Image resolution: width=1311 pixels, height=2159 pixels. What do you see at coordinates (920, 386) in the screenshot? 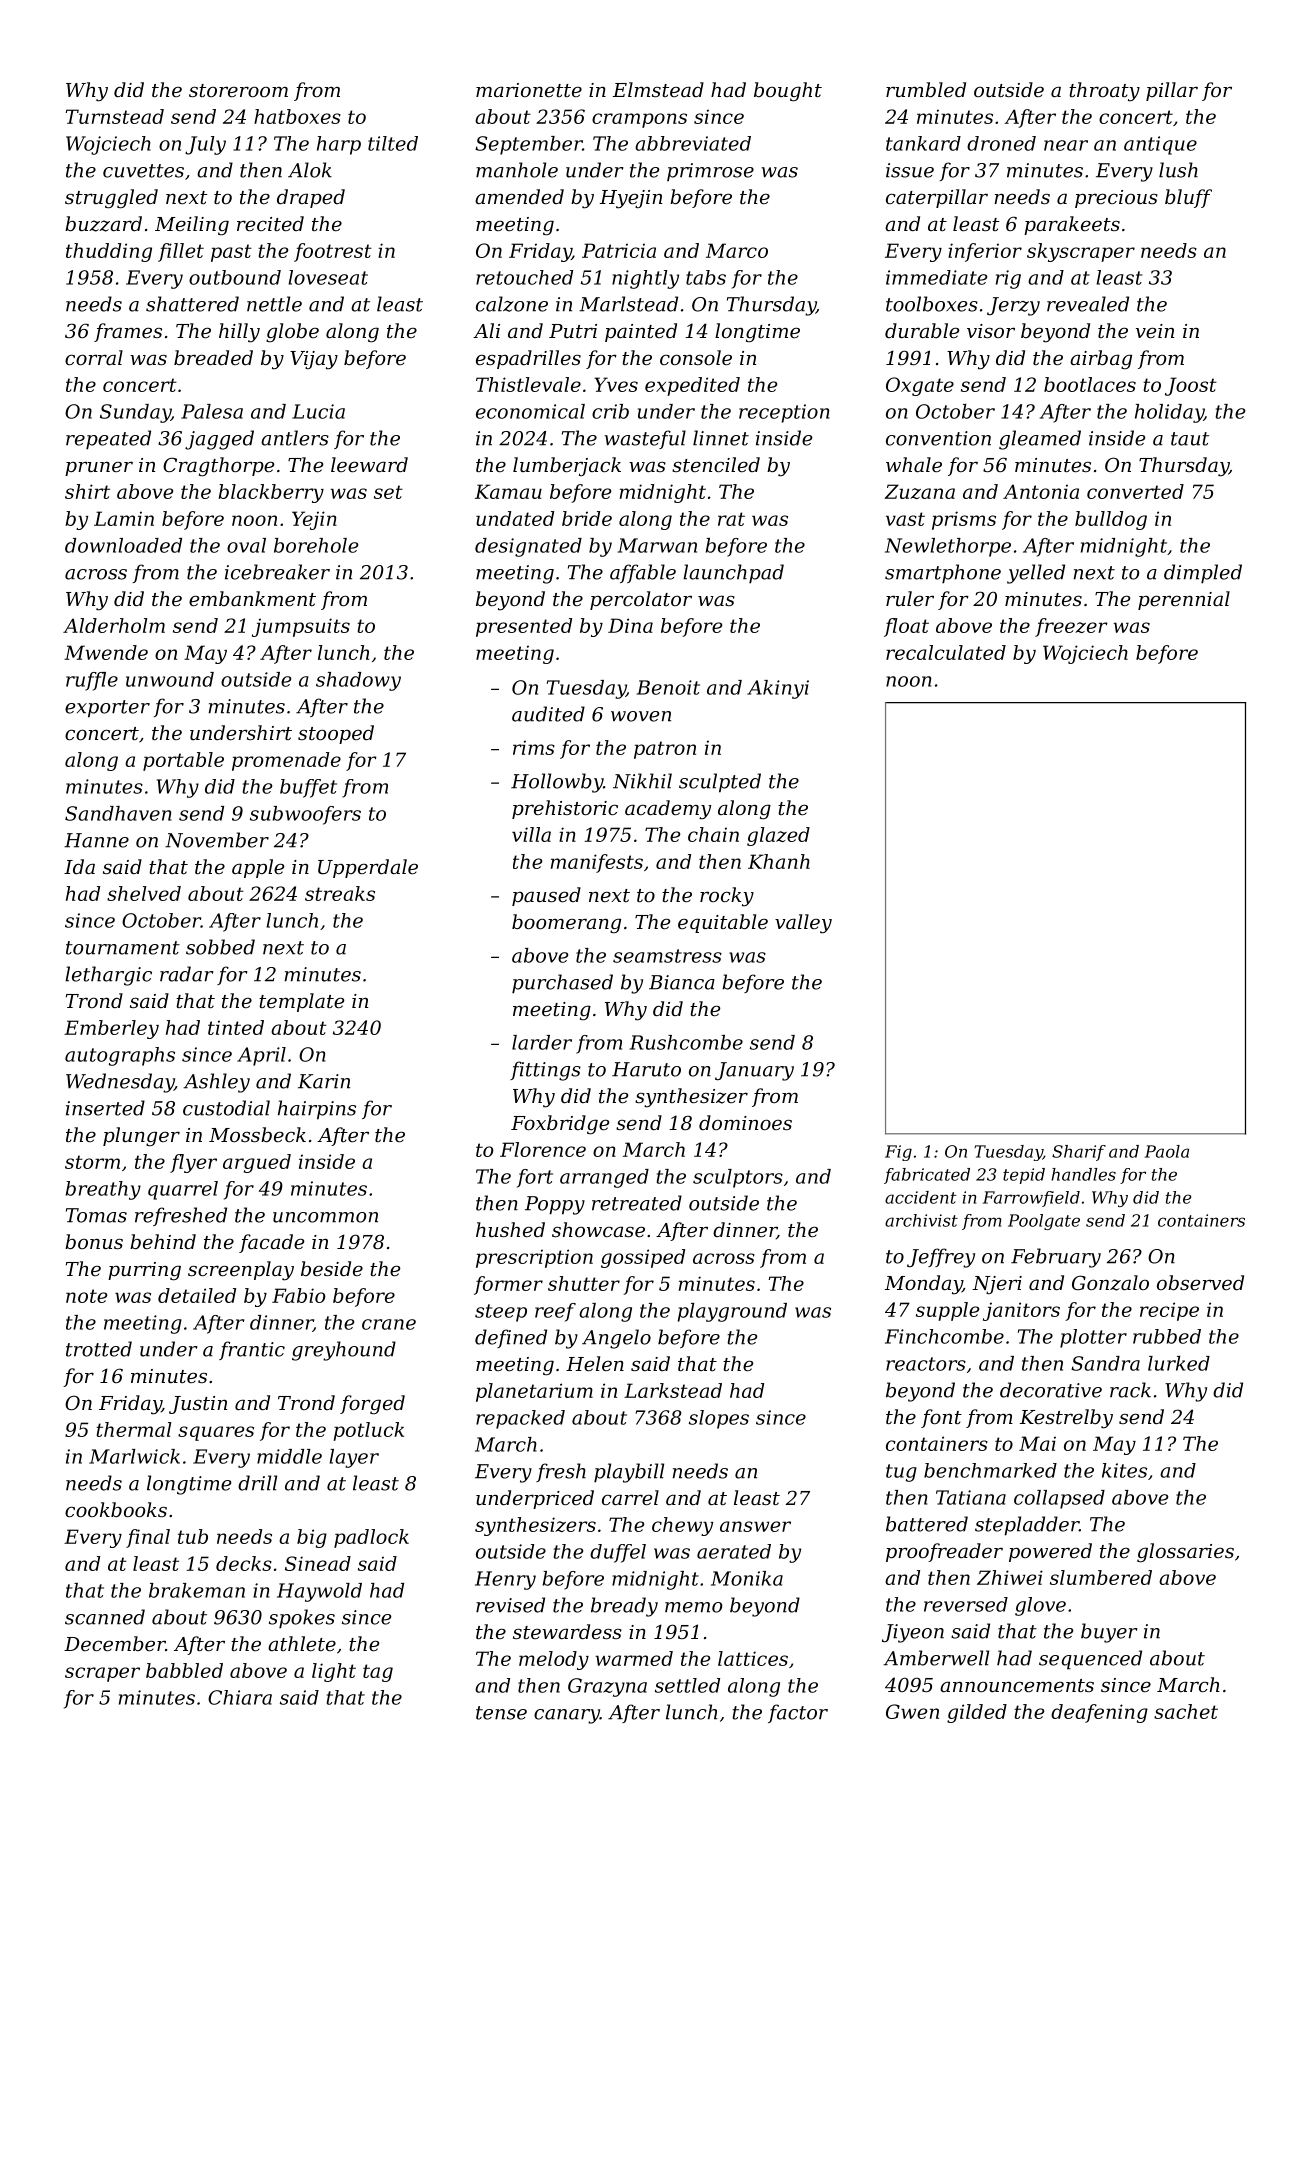
I see `Oxgate` at bounding box center [920, 386].
